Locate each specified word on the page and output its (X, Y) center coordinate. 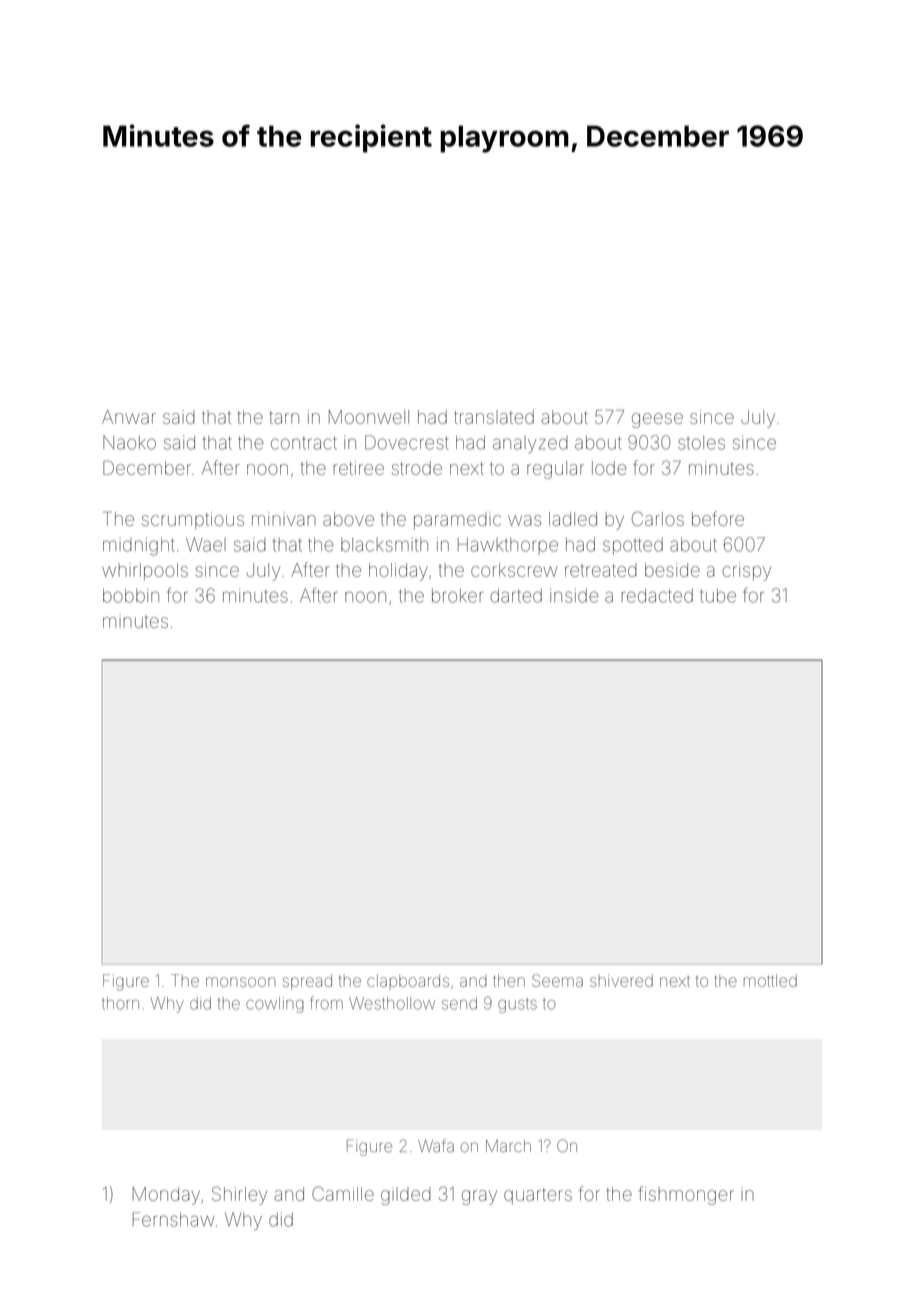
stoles (701, 443)
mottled (770, 981)
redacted (657, 596)
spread (307, 982)
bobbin (131, 596)
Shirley (239, 1195)
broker (457, 596)
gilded (406, 1196)
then (509, 981)
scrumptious (193, 520)
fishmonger (686, 1195)
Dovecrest (406, 442)
